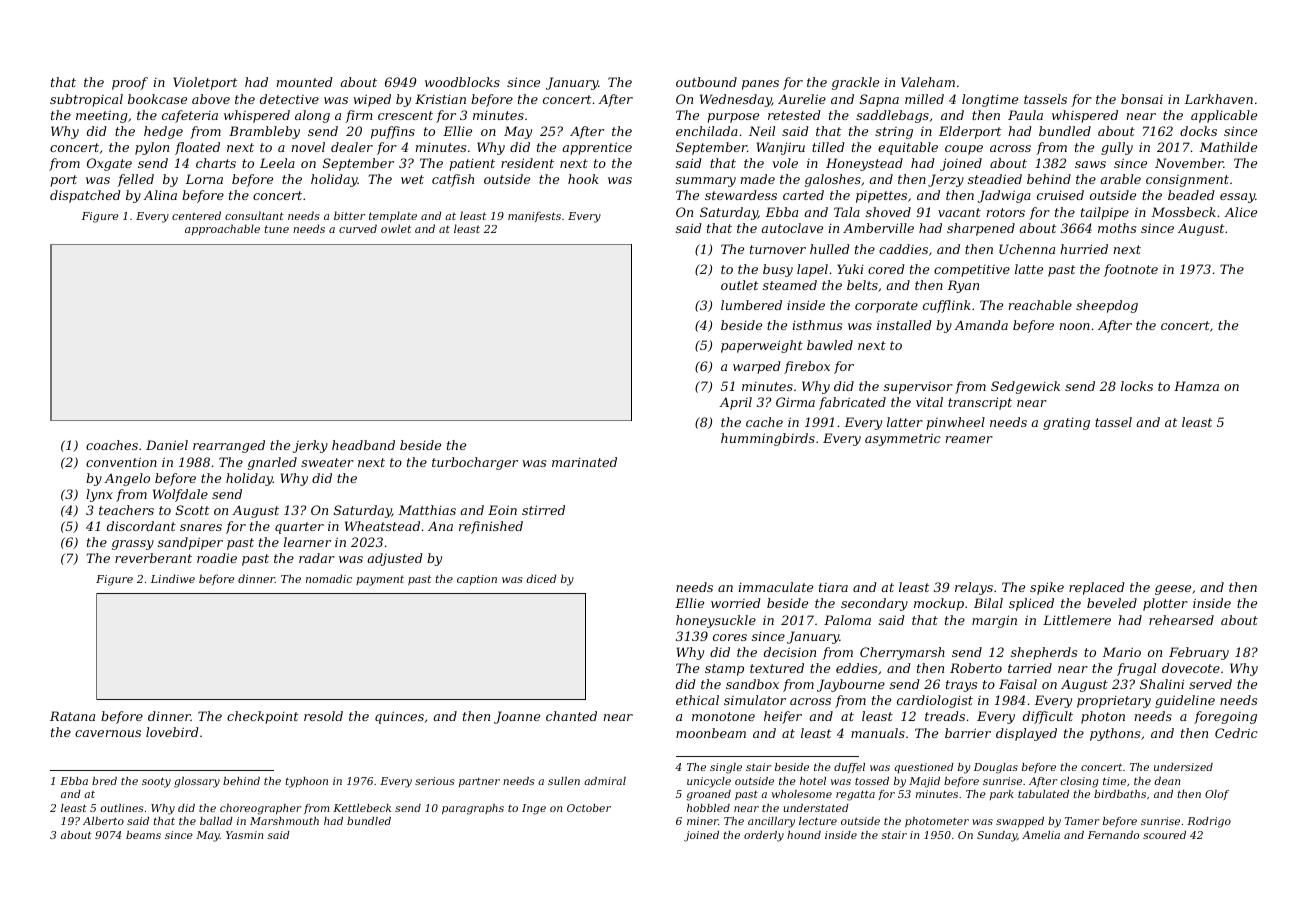  Describe the element at coordinates (1228, 147) in the page. I see `Mathilde` at that location.
